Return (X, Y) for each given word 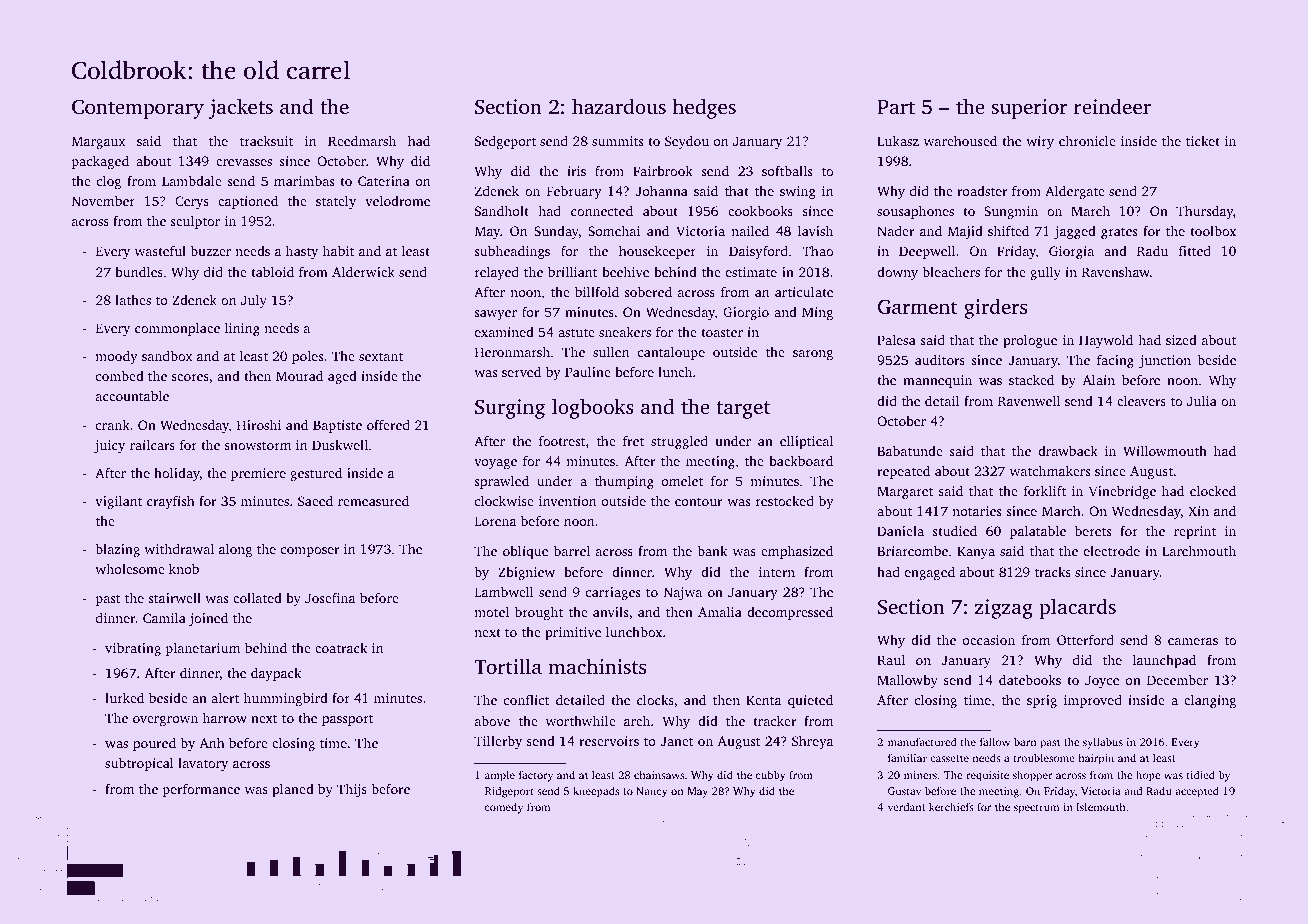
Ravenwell (1029, 401)
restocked (785, 501)
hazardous (619, 106)
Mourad (299, 376)
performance (201, 790)
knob (184, 569)
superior (1029, 109)
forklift (1045, 490)
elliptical (806, 442)
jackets (240, 108)
